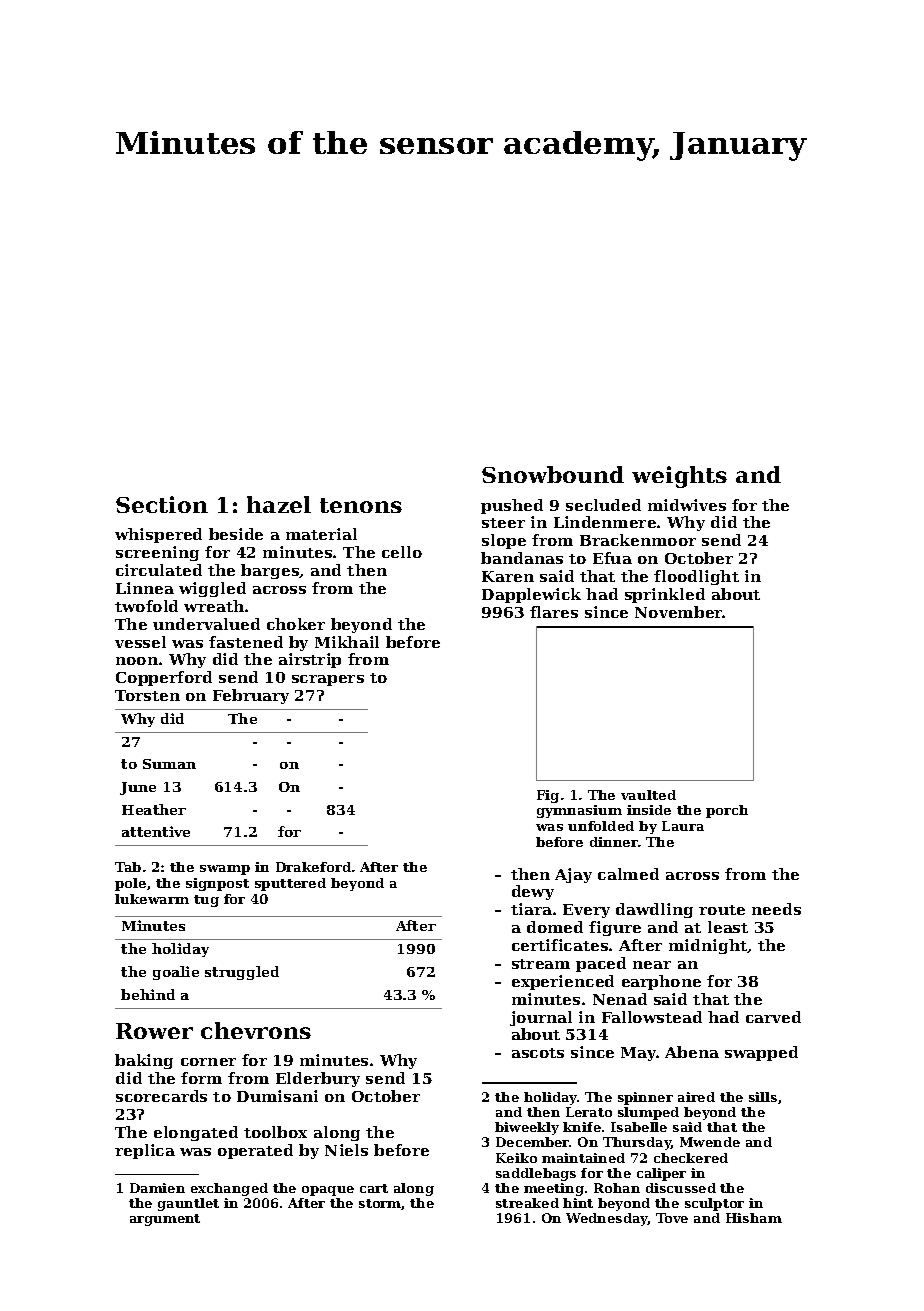 The width and height of the screenshot is (924, 1311). I want to click on cello, so click(402, 552).
